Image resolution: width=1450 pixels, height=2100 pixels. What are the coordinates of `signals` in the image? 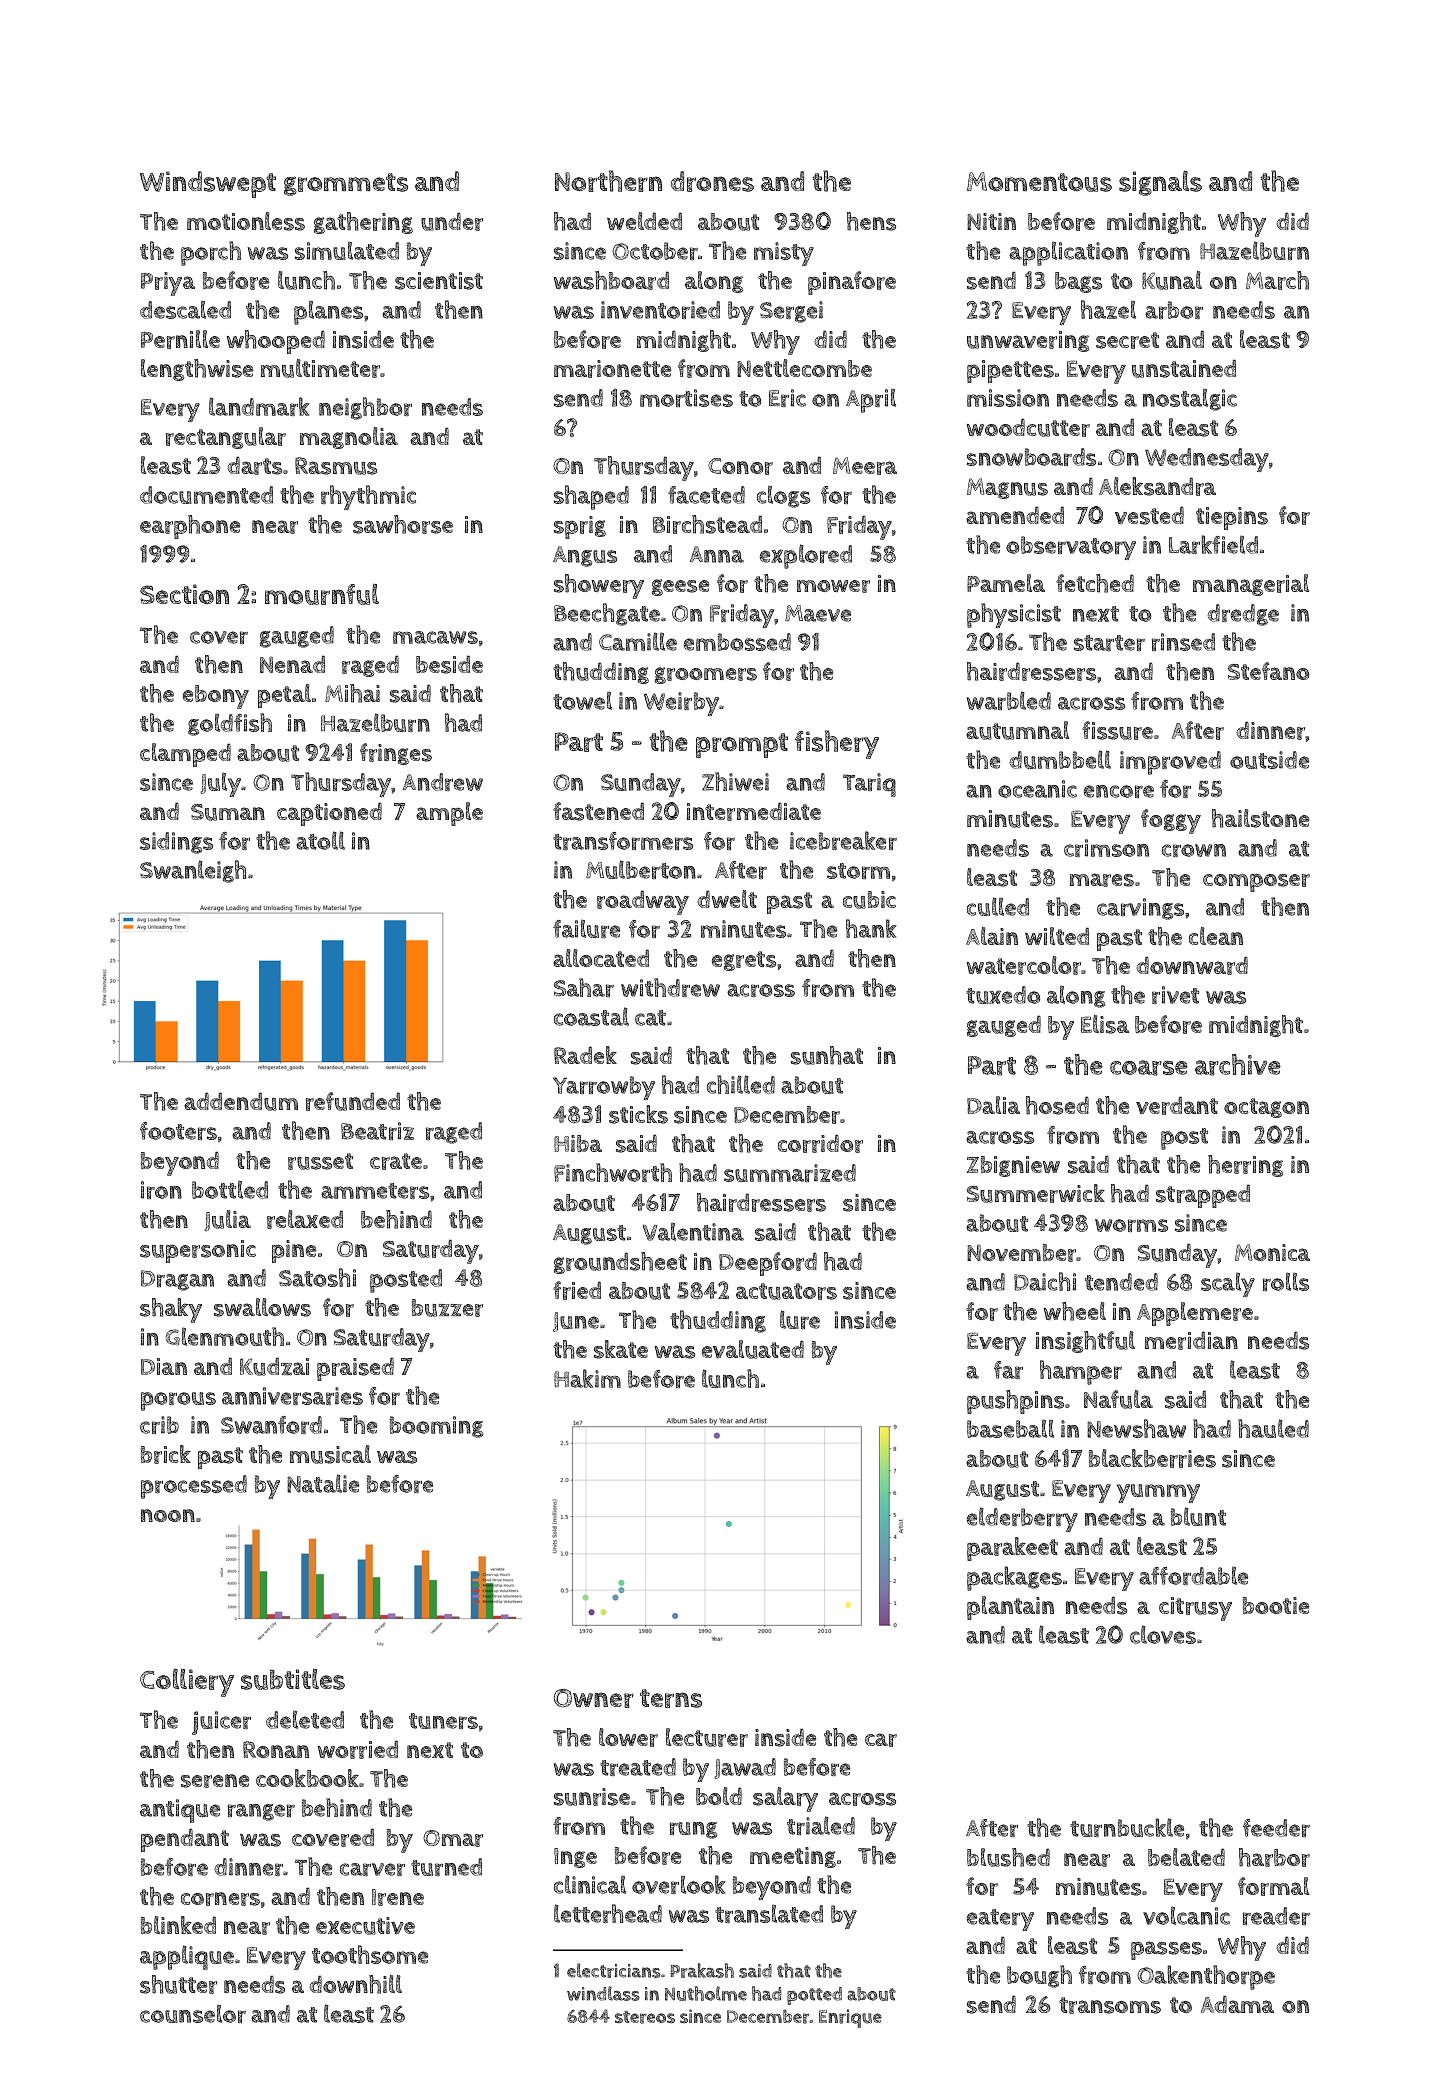 It's located at (1160, 183).
